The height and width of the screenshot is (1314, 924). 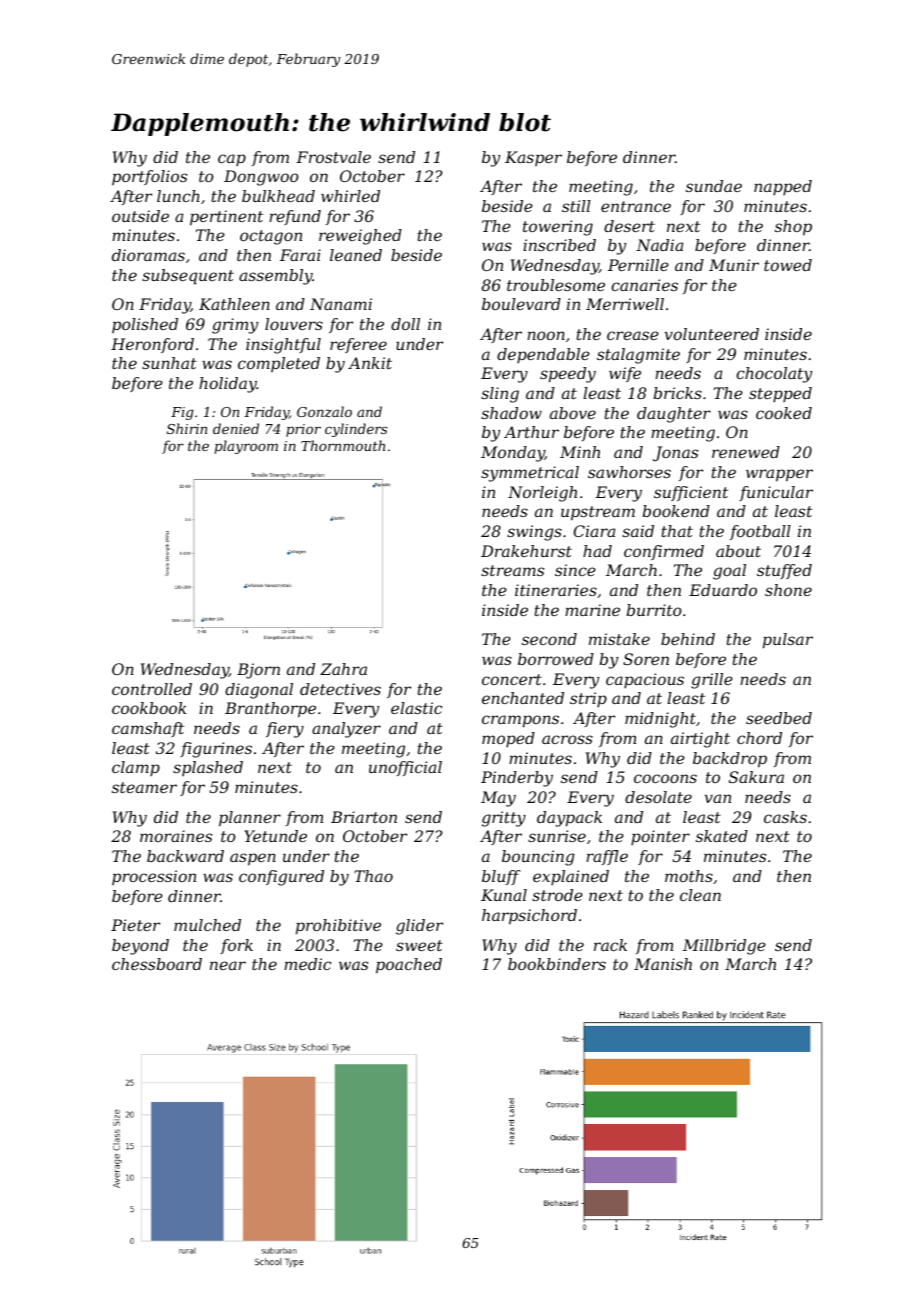 I want to click on wrapper, so click(x=779, y=475).
